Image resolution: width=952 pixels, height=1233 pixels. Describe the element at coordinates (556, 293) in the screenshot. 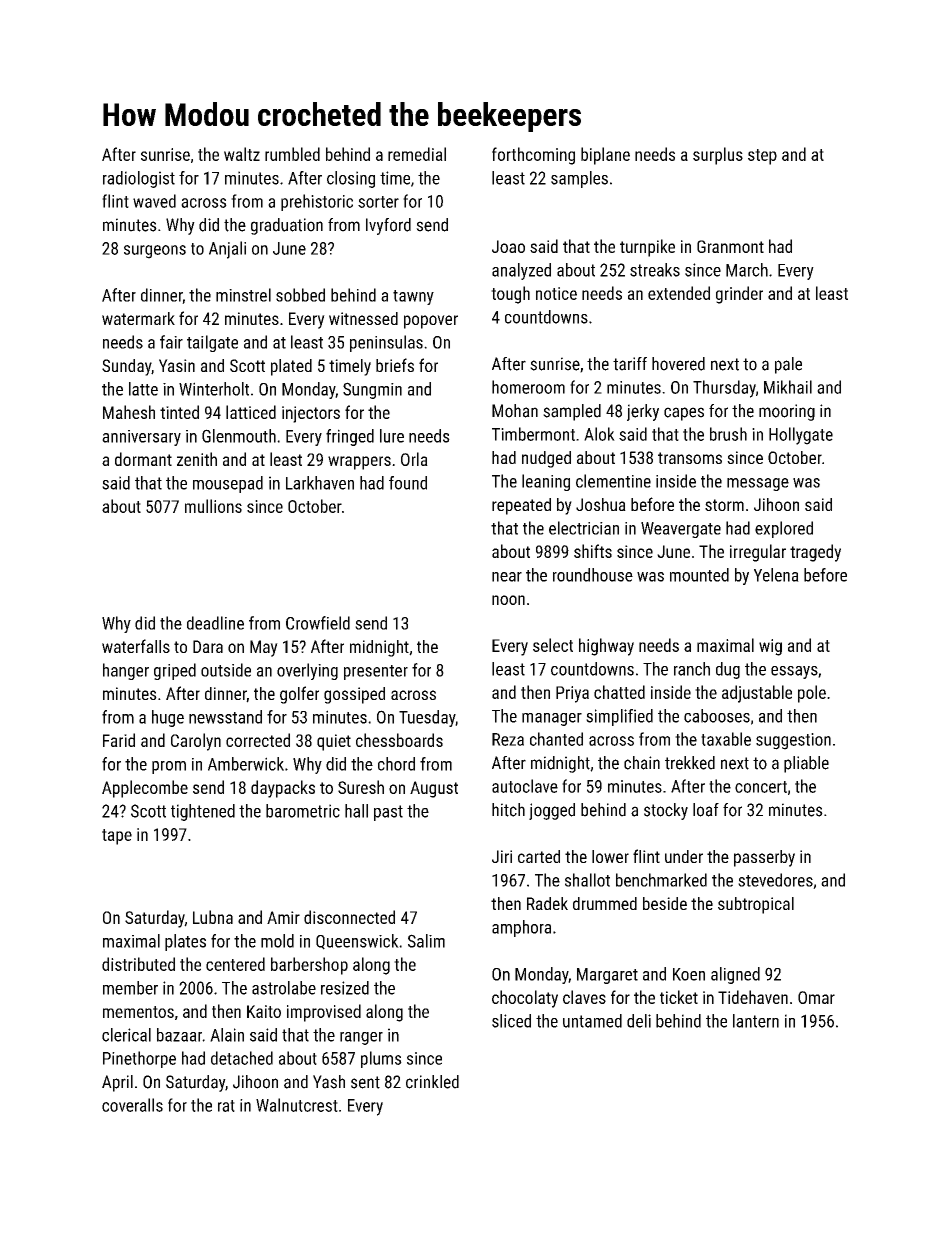

I see `notice` at that location.
